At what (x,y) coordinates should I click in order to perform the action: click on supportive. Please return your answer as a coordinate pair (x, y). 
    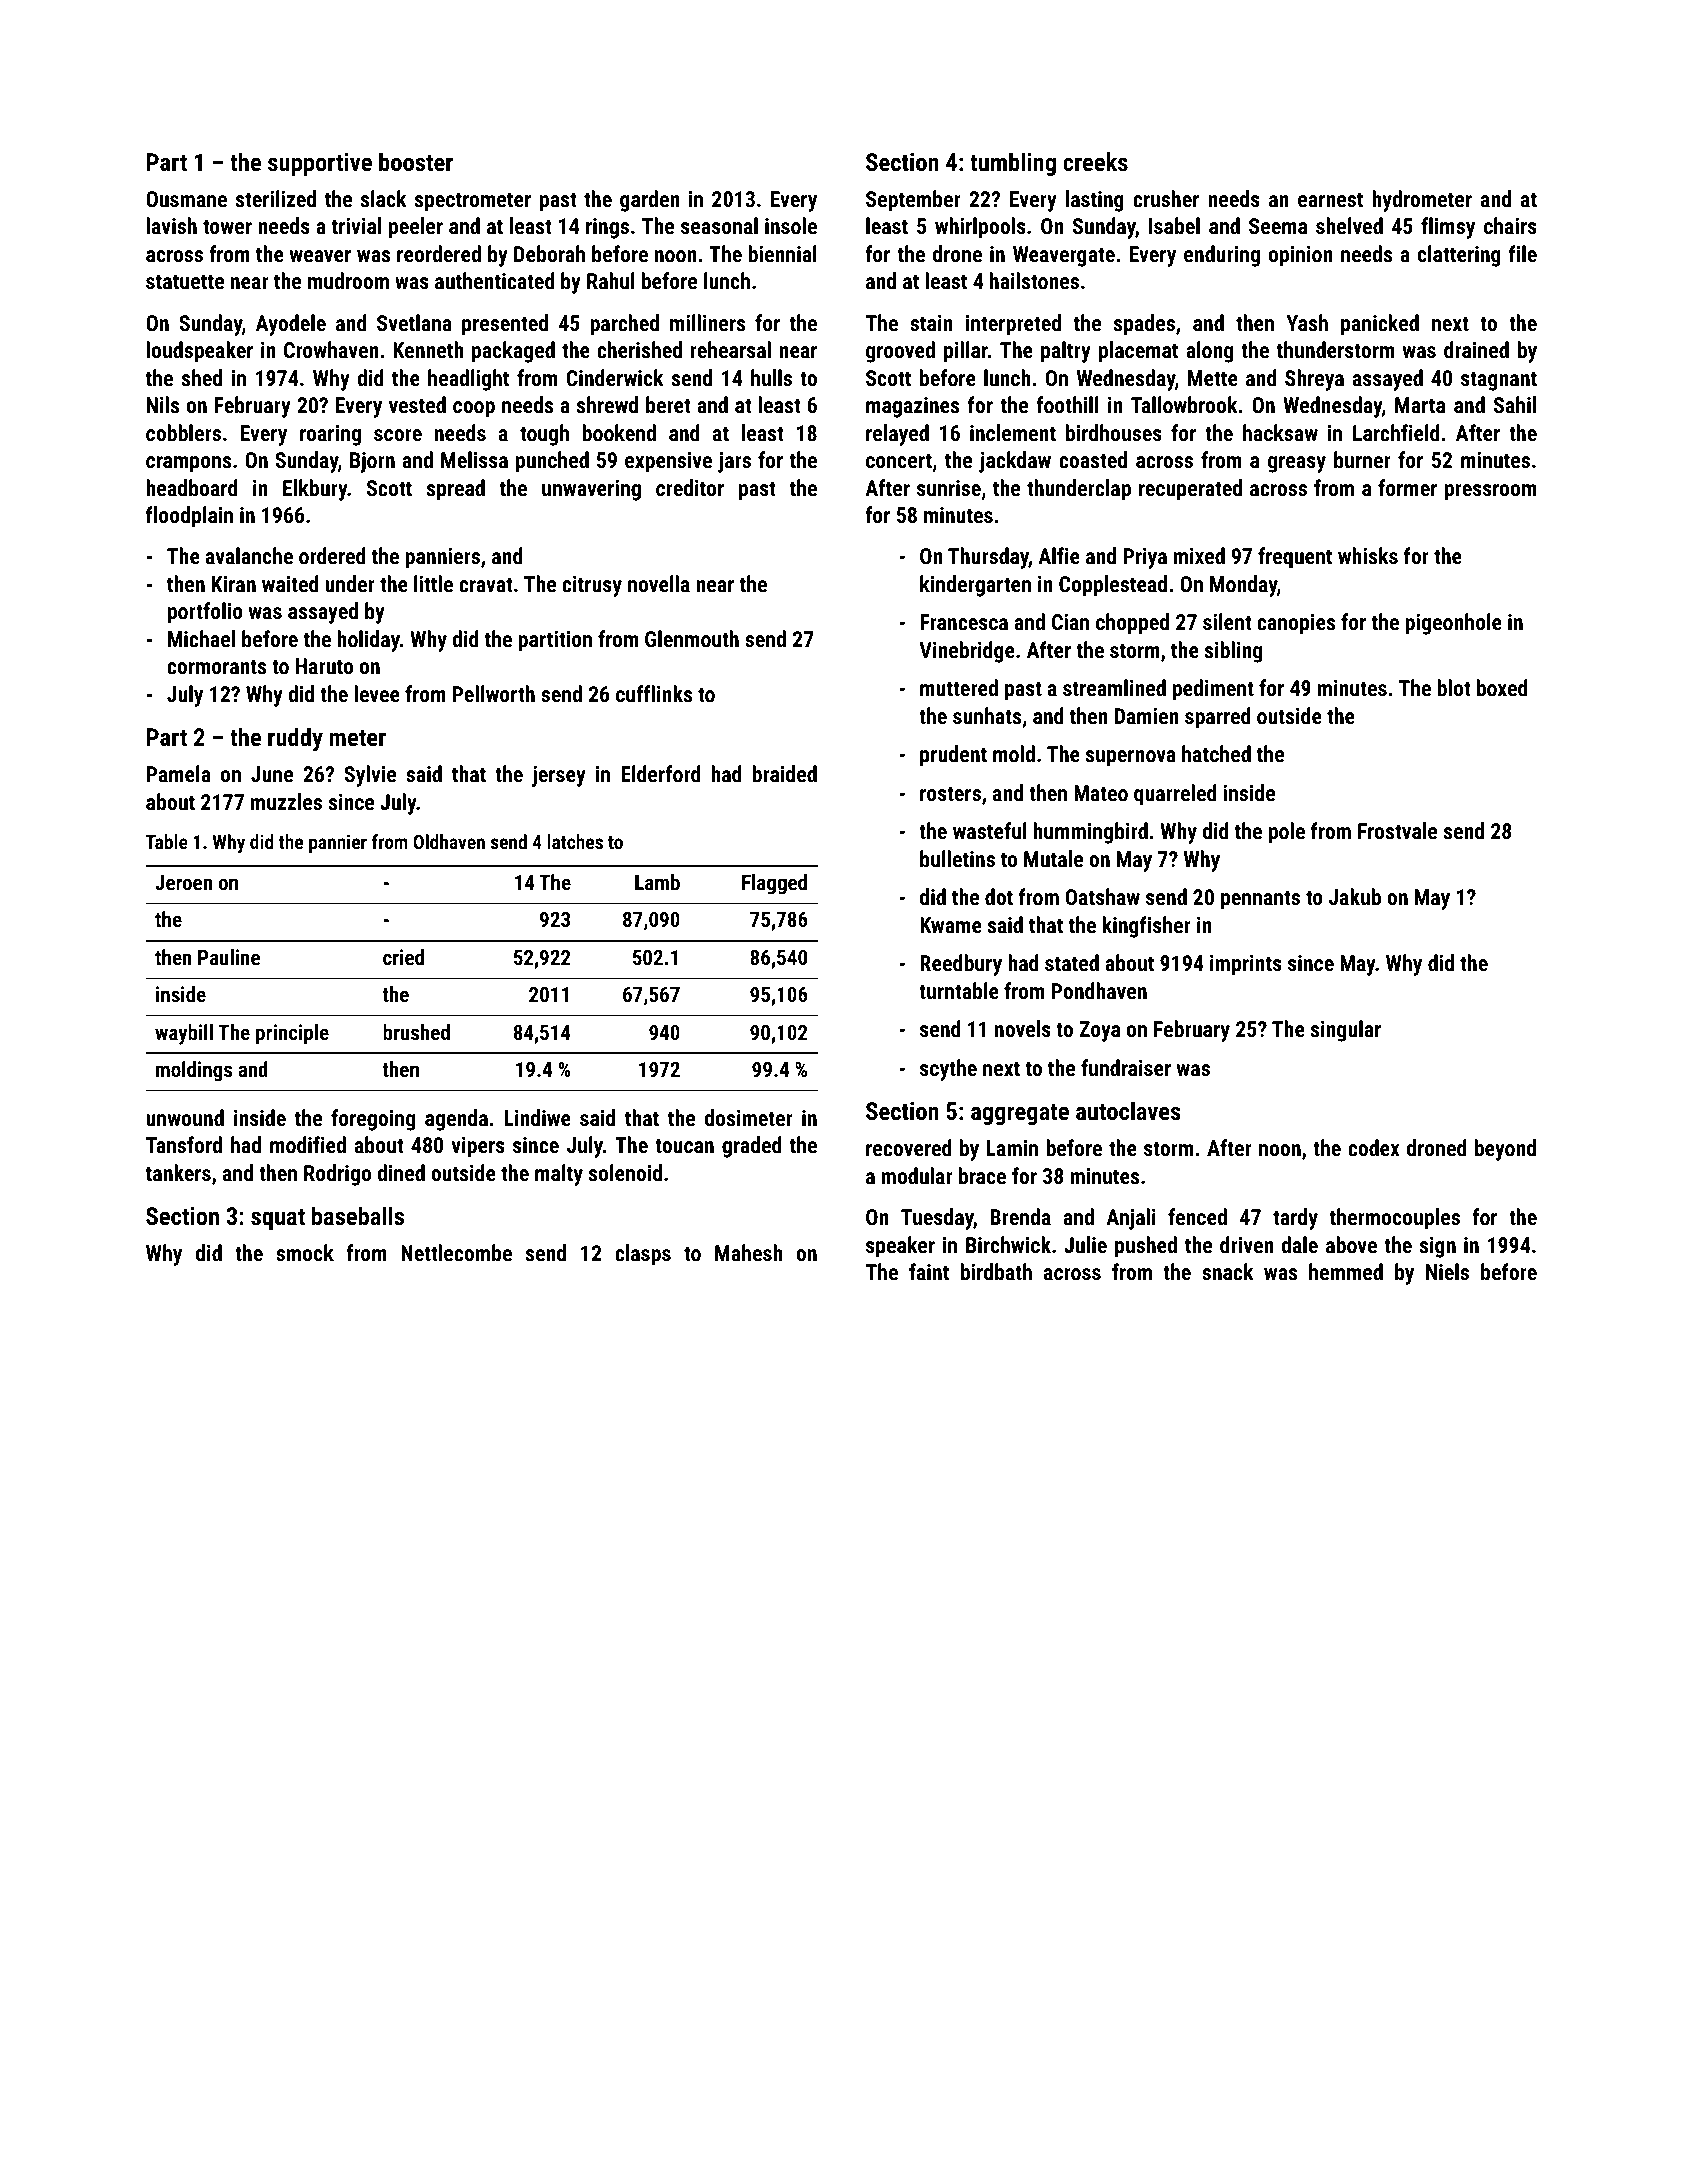
    Looking at the image, I should click on (320, 164).
